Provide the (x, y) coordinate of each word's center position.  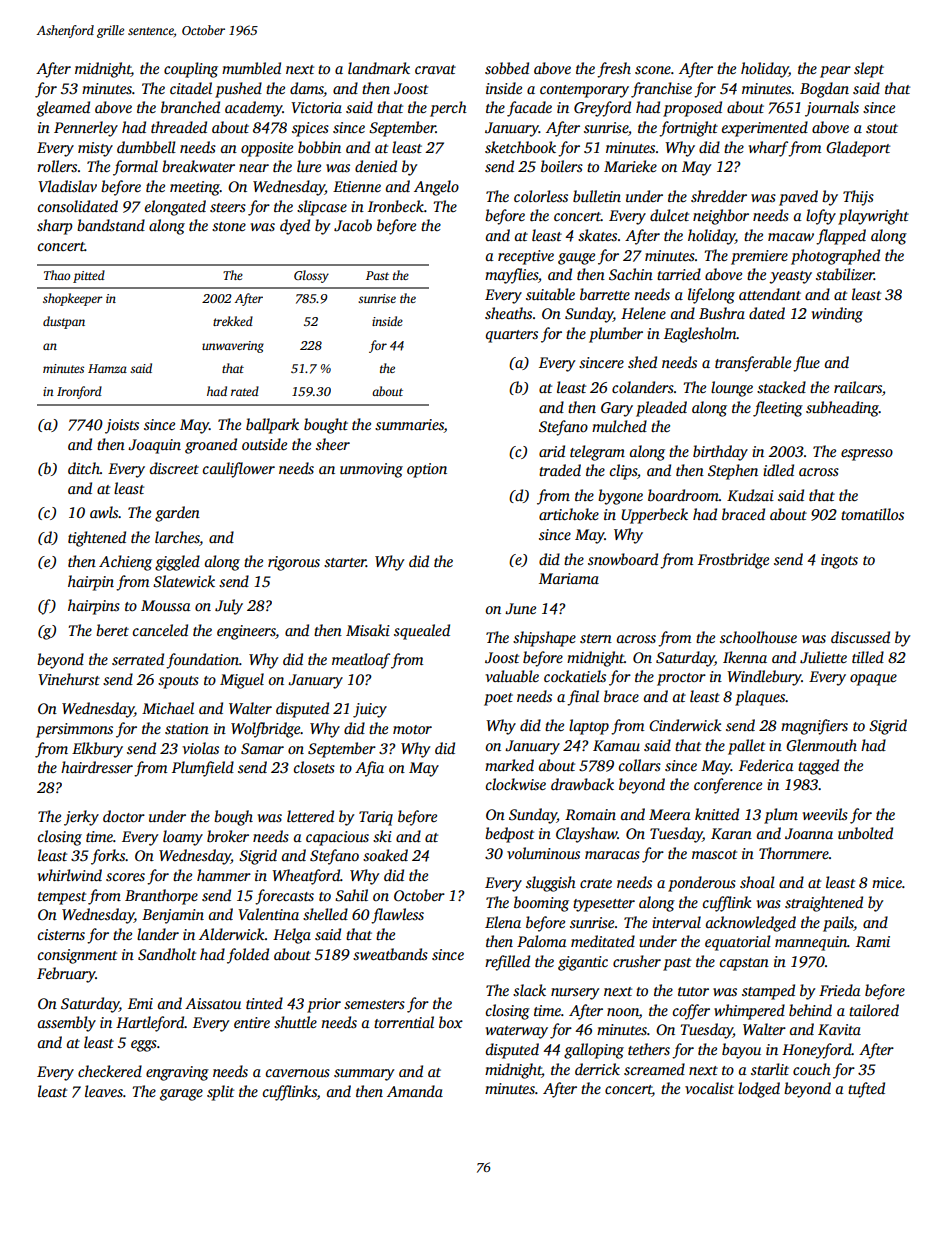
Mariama (569, 578)
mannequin (811, 943)
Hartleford (150, 1024)
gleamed (63, 109)
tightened (97, 539)
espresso (867, 455)
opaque (873, 680)
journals (832, 109)
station (187, 728)
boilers (562, 166)
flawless (397, 916)
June (520, 609)
